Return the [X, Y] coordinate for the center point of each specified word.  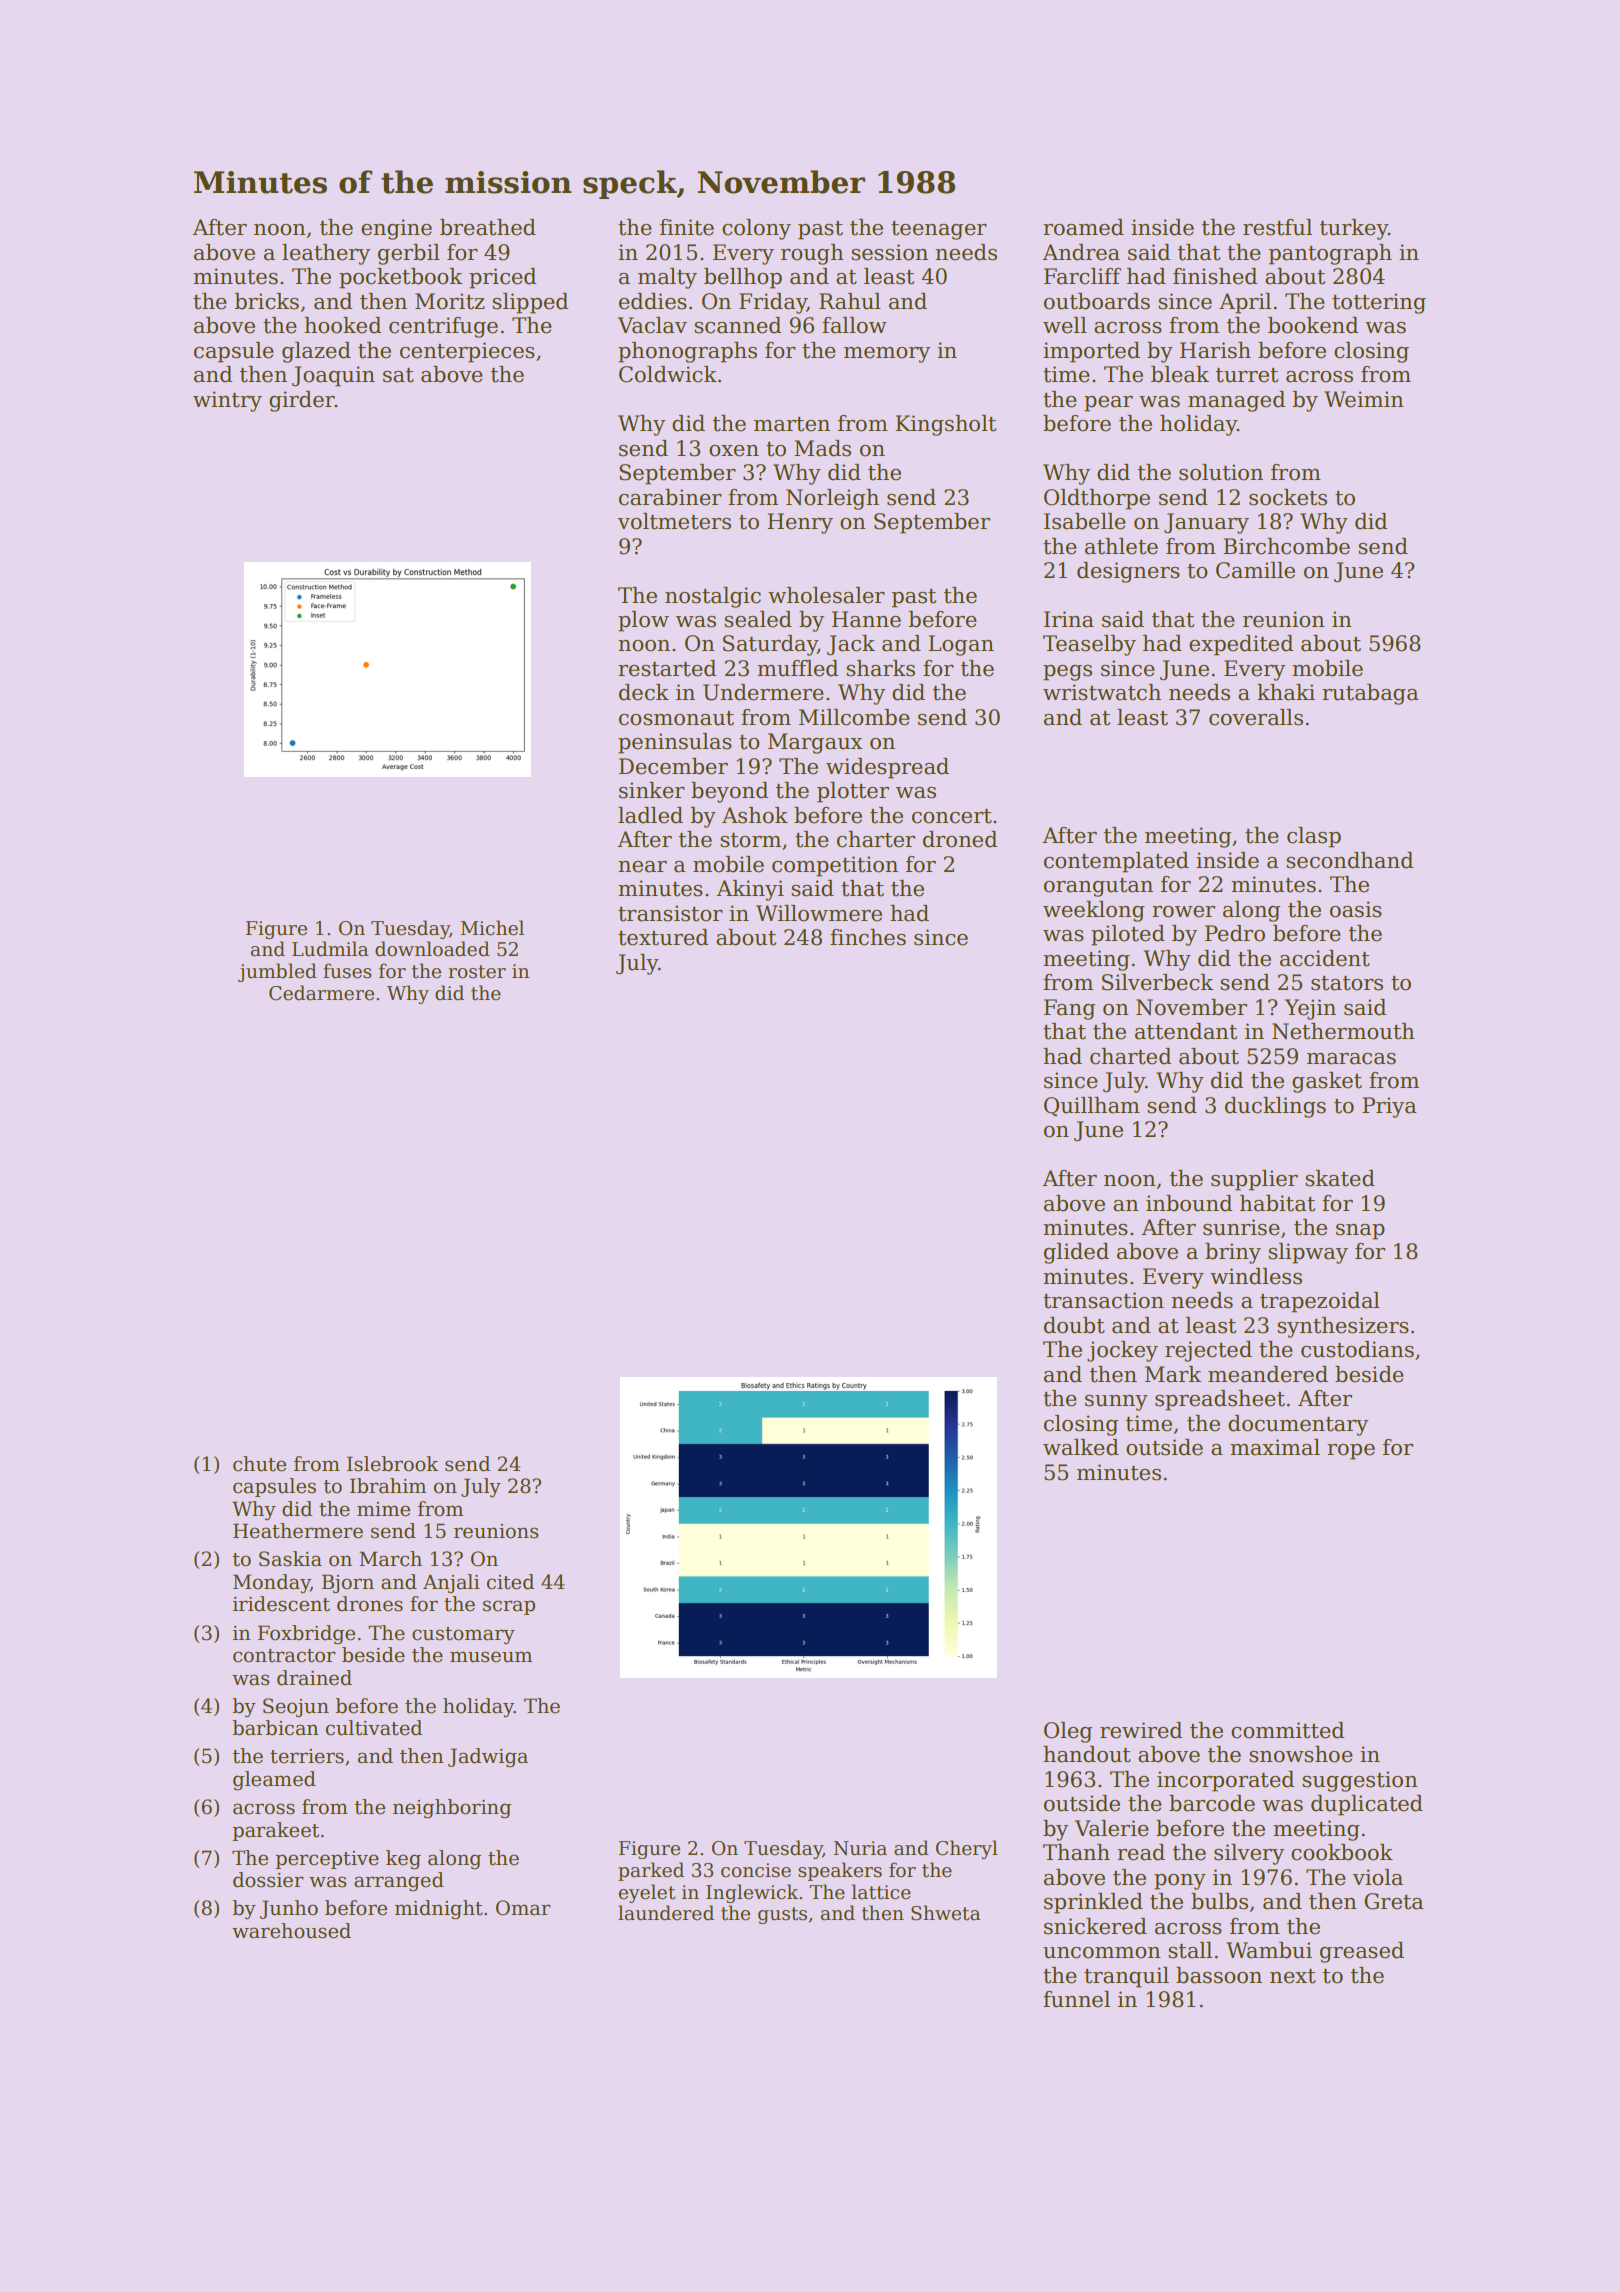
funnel [1076, 1999]
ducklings [1275, 1107]
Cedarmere [321, 993]
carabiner [670, 497]
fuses [347, 971]
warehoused [291, 1931]
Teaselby [1089, 645]
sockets [1288, 497]
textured [663, 937]
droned [960, 839]
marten [792, 424]
